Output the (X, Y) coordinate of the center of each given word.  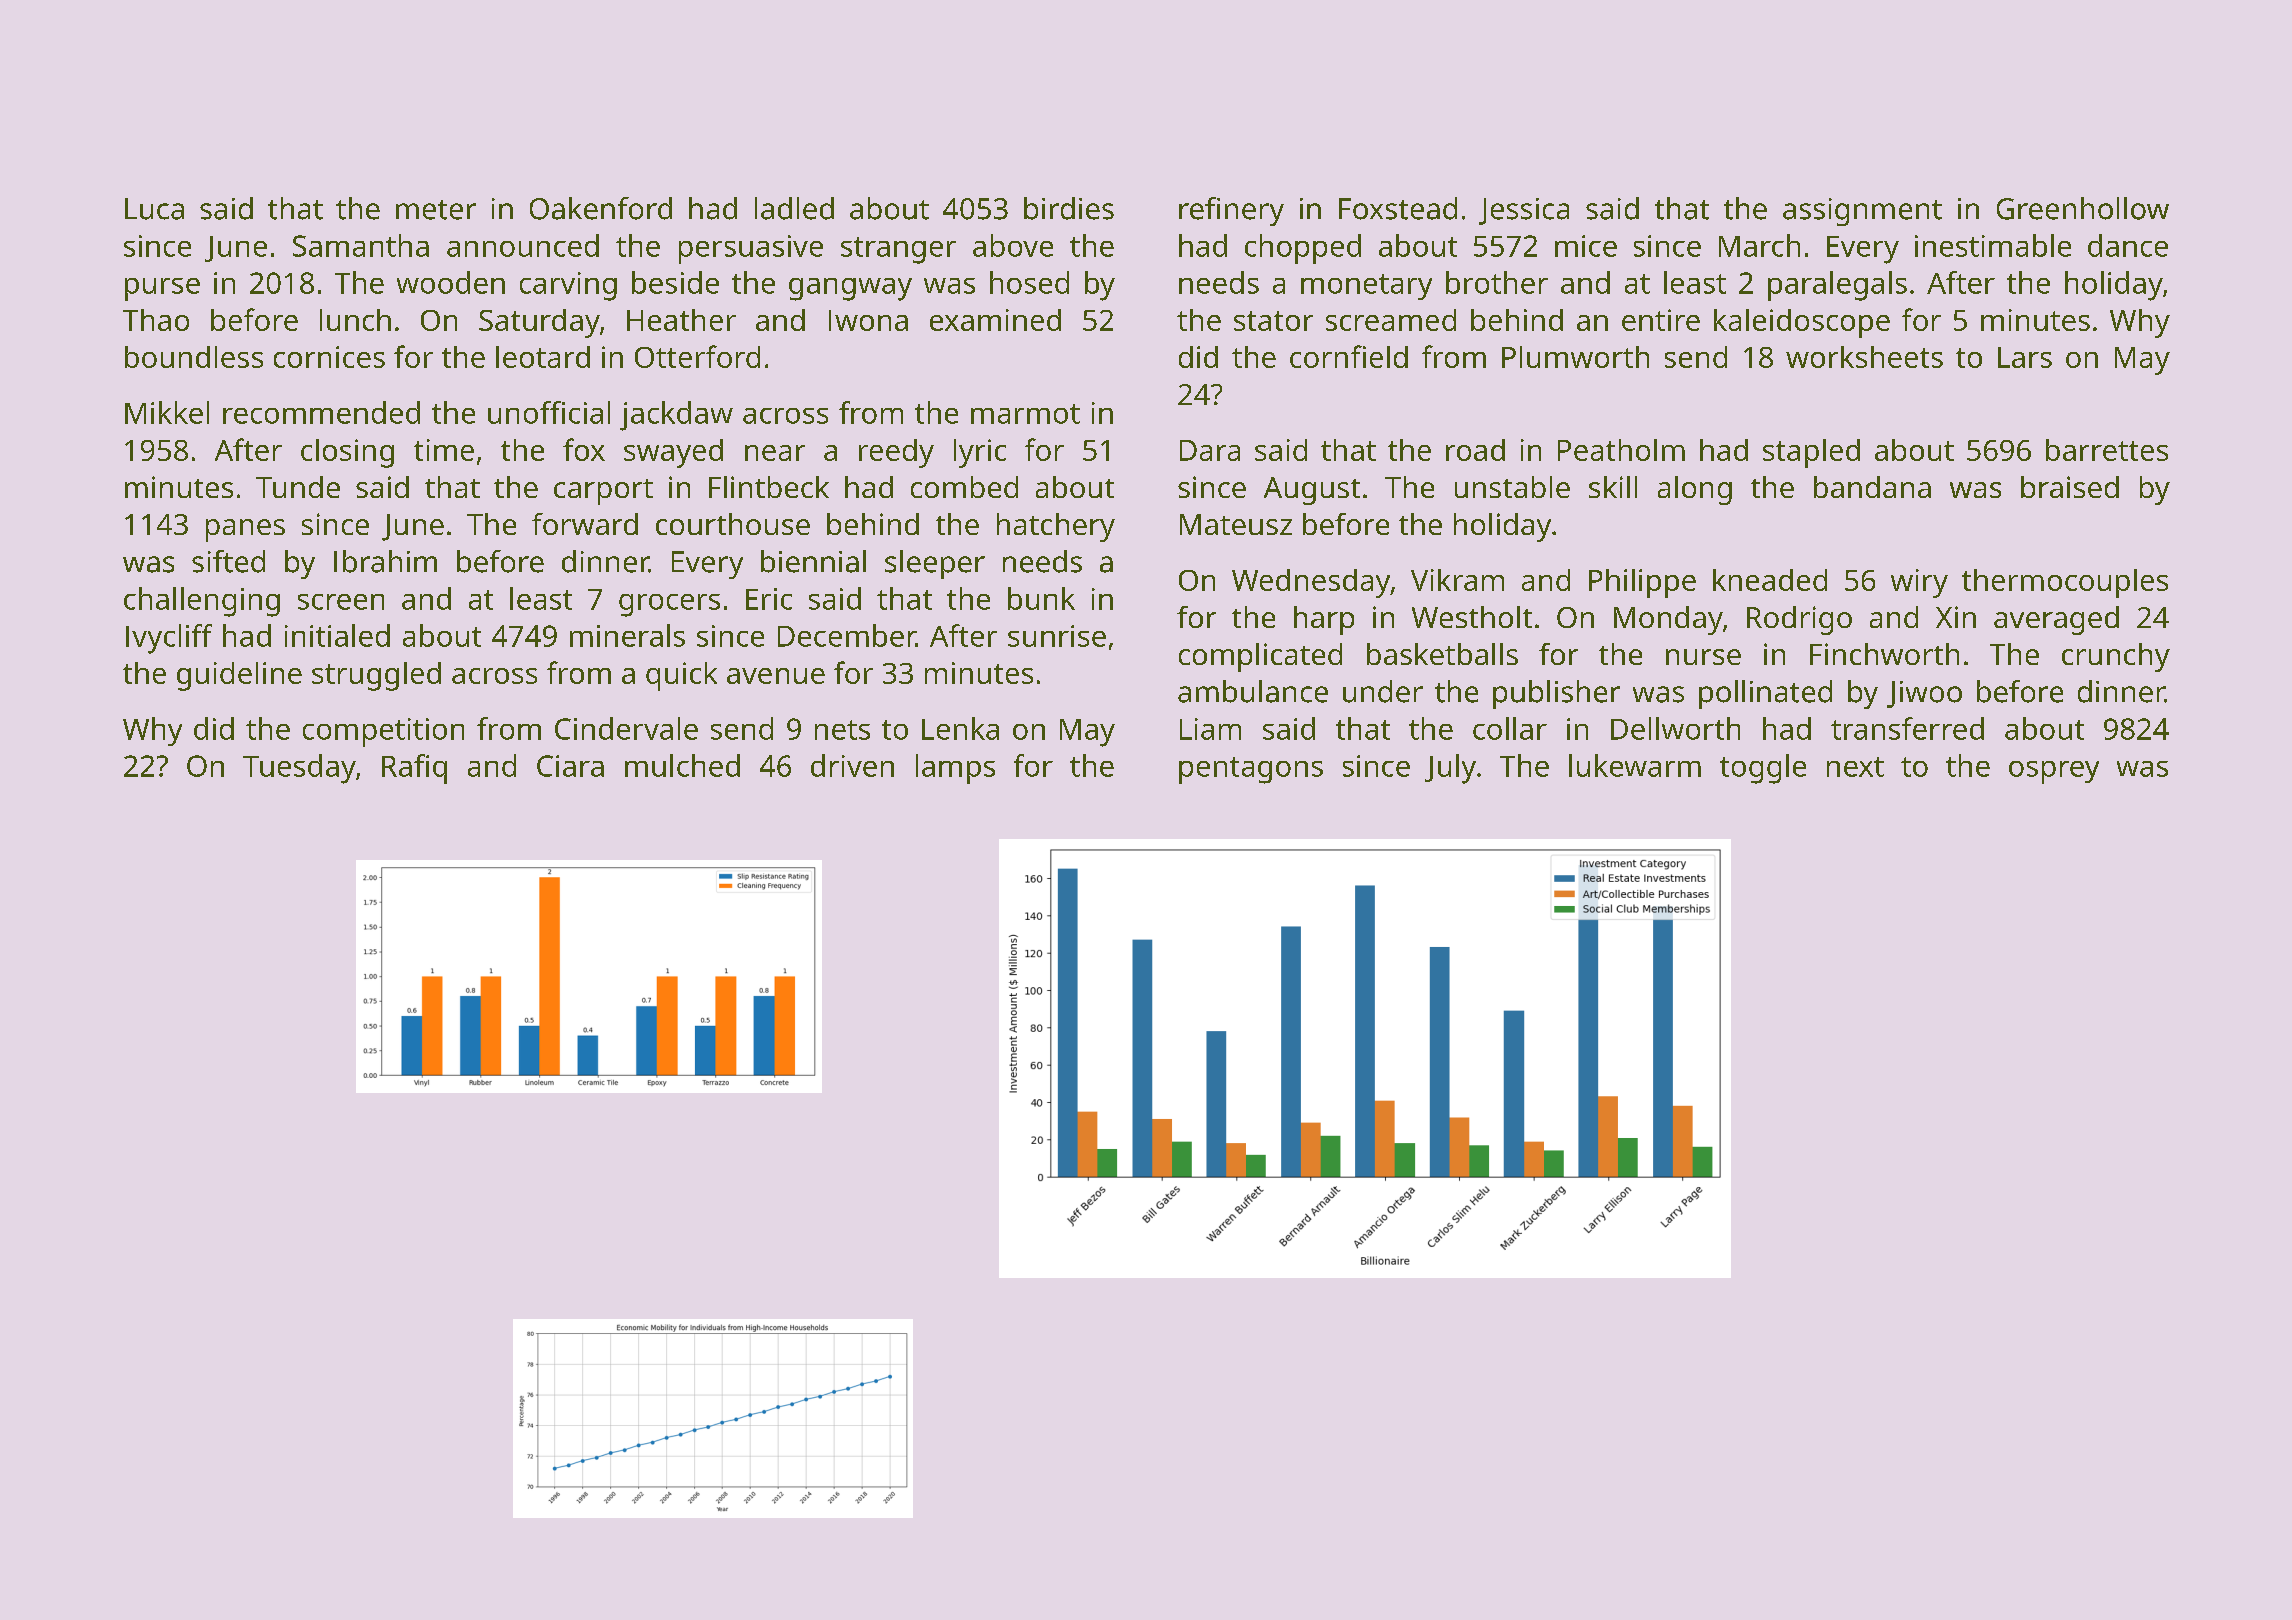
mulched (682, 765)
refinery (1231, 211)
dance (2128, 245)
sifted (228, 561)
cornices (329, 357)
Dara (1210, 450)
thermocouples (2065, 583)
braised (2070, 487)
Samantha (361, 245)
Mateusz (1236, 524)
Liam (1210, 729)
